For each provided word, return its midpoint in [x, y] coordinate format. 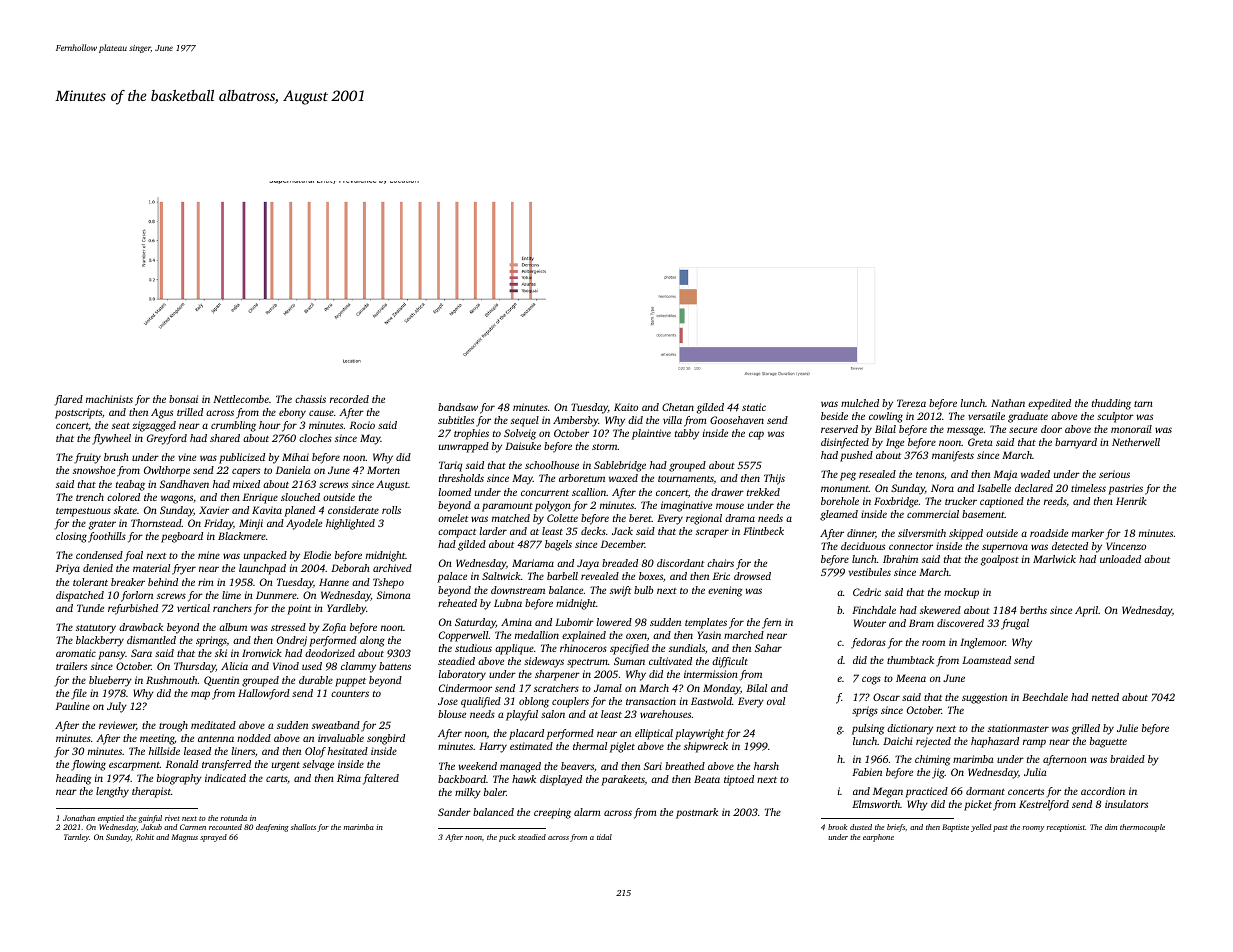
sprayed [213, 838]
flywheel [111, 439]
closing [71, 537]
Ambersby [575, 421]
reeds [1055, 501]
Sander [454, 812]
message [965, 431]
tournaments [686, 479]
